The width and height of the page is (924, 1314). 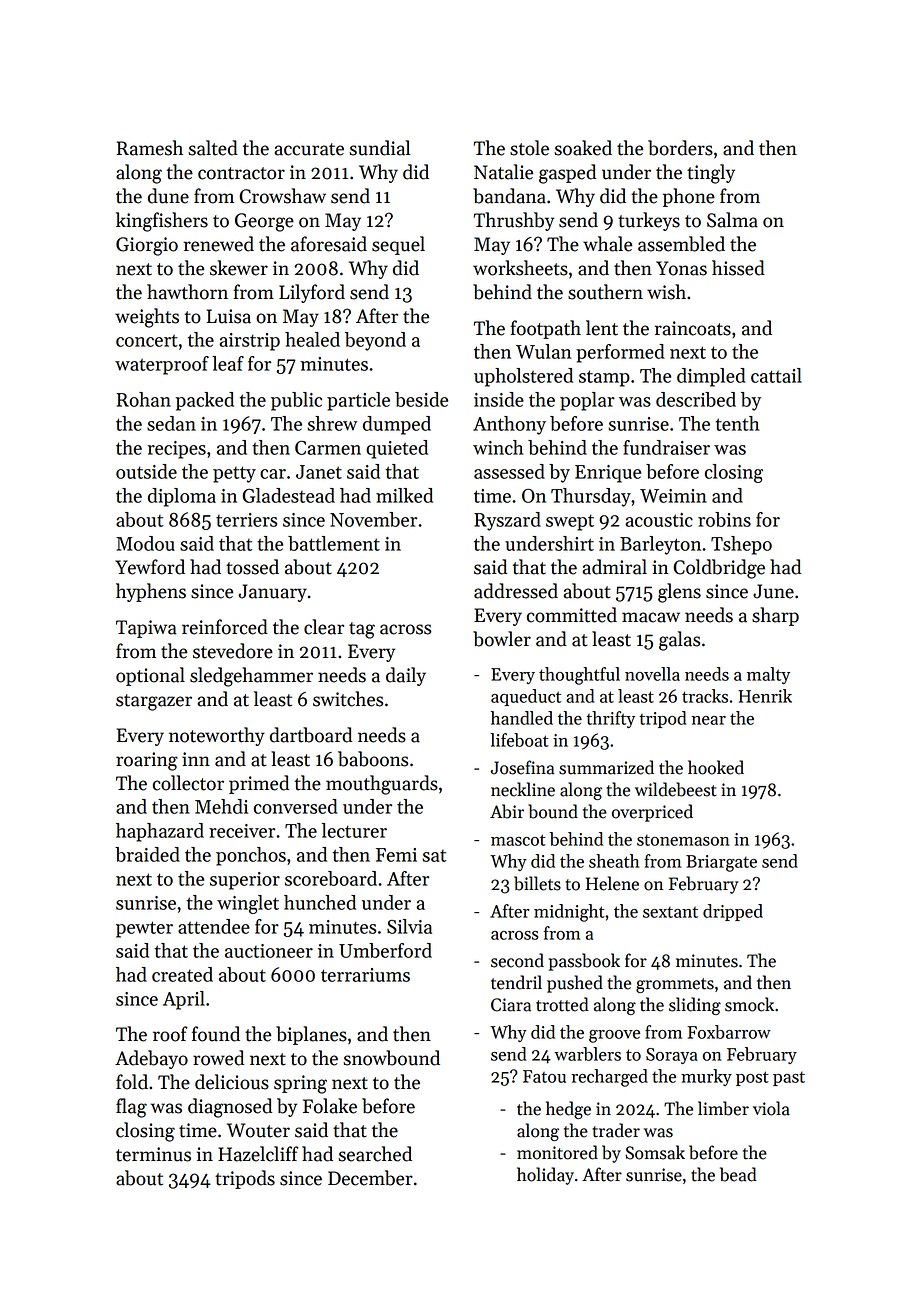 What do you see at coordinates (680, 148) in the page?
I see `borders` at bounding box center [680, 148].
